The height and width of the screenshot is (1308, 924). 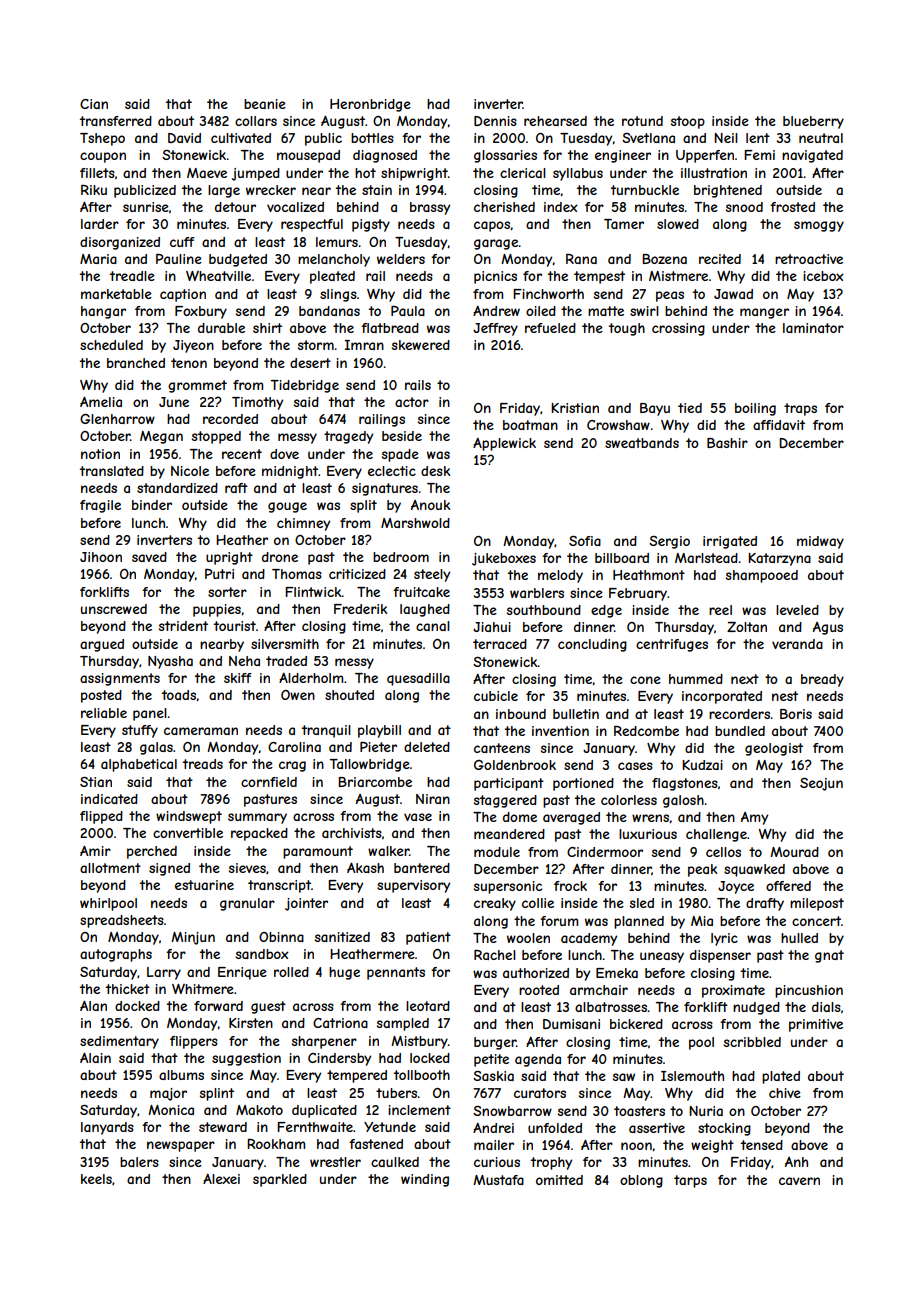 What do you see at coordinates (813, 328) in the screenshot?
I see `laminator` at bounding box center [813, 328].
